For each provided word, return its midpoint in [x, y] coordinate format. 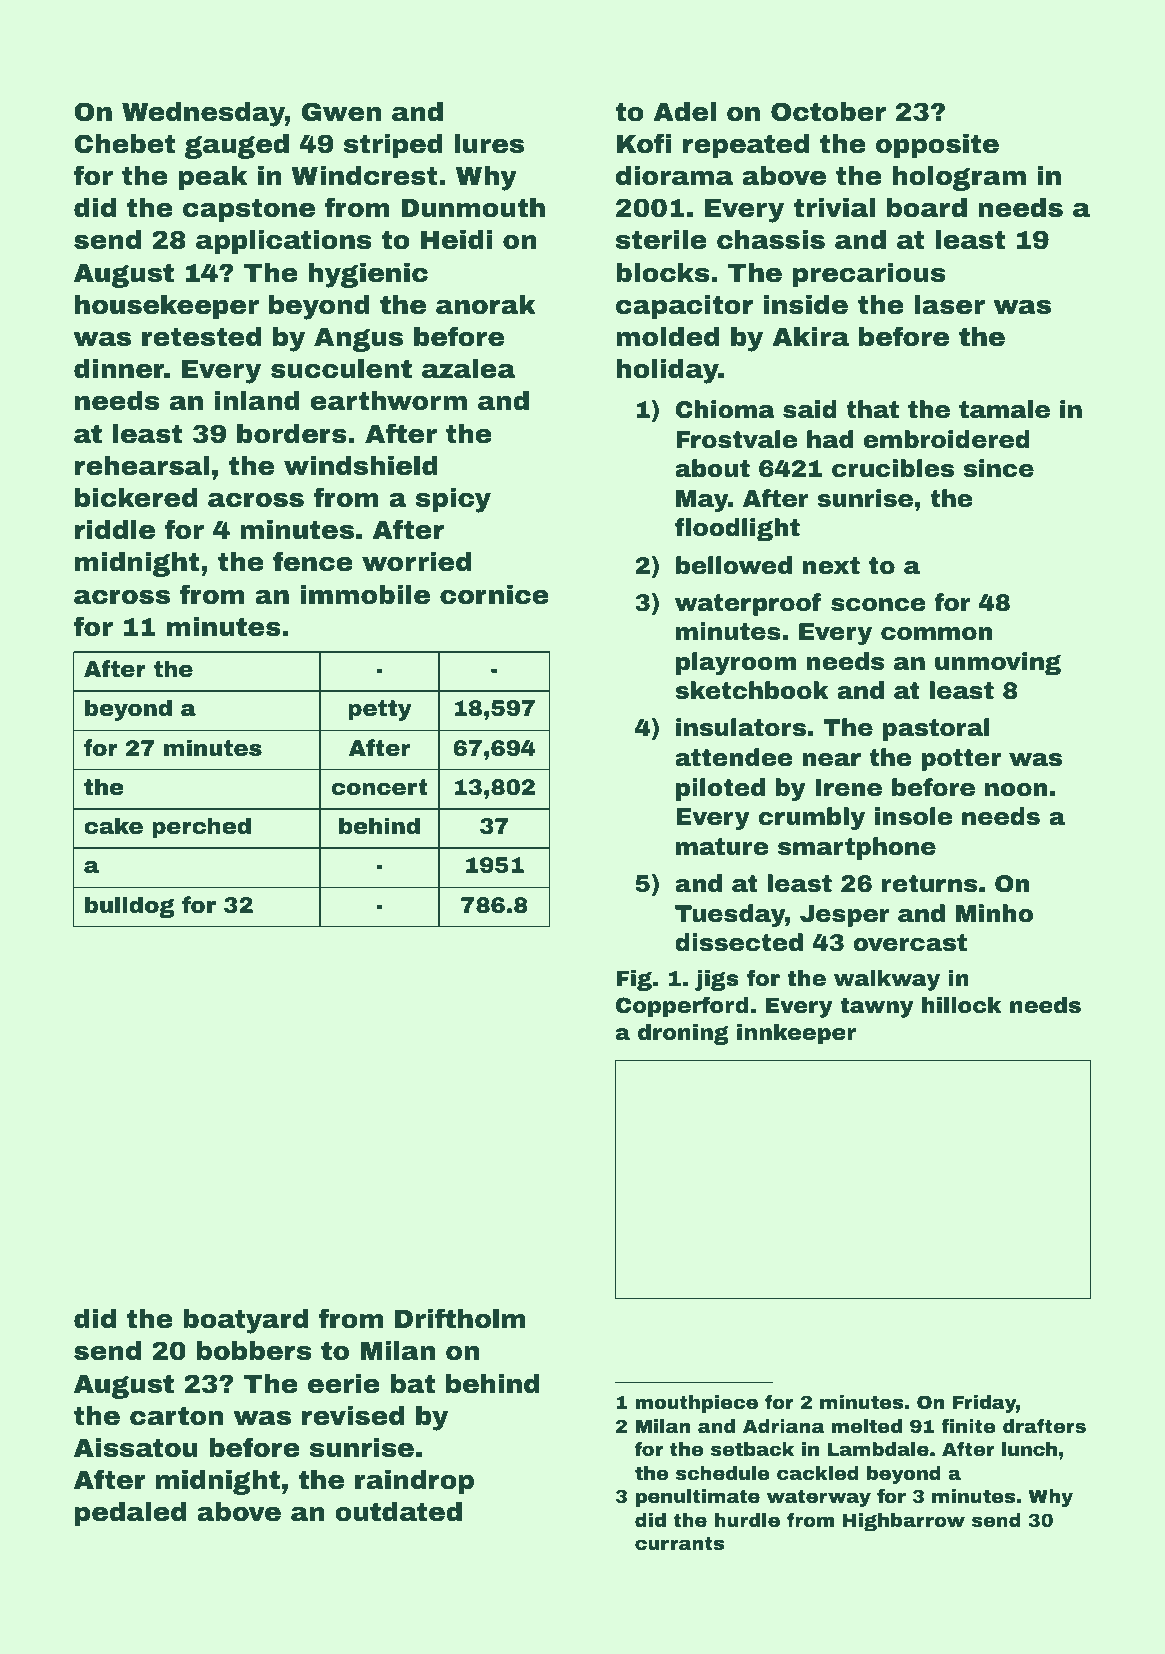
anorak [486, 305]
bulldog [130, 907]
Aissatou [136, 1448]
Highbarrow [904, 1522]
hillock [961, 1005]
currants [679, 1543]
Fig [634, 980]
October [828, 112]
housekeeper [167, 307]
